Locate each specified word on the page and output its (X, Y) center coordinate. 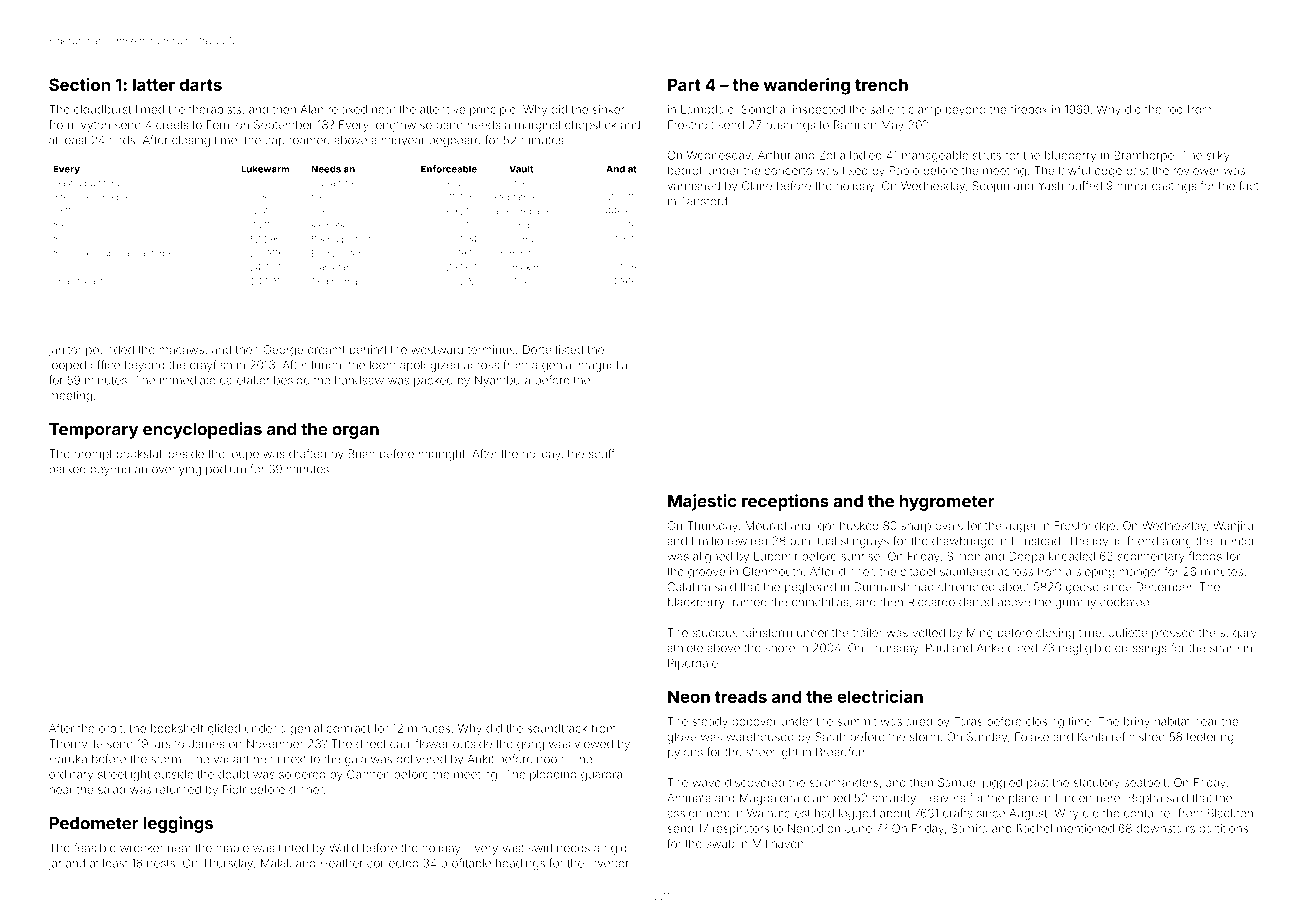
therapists (215, 110)
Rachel (1034, 828)
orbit (110, 728)
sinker (608, 109)
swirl (540, 848)
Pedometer (94, 823)
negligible (1085, 649)
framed (748, 602)
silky (1218, 156)
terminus (491, 349)
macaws (182, 350)
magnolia (603, 366)
